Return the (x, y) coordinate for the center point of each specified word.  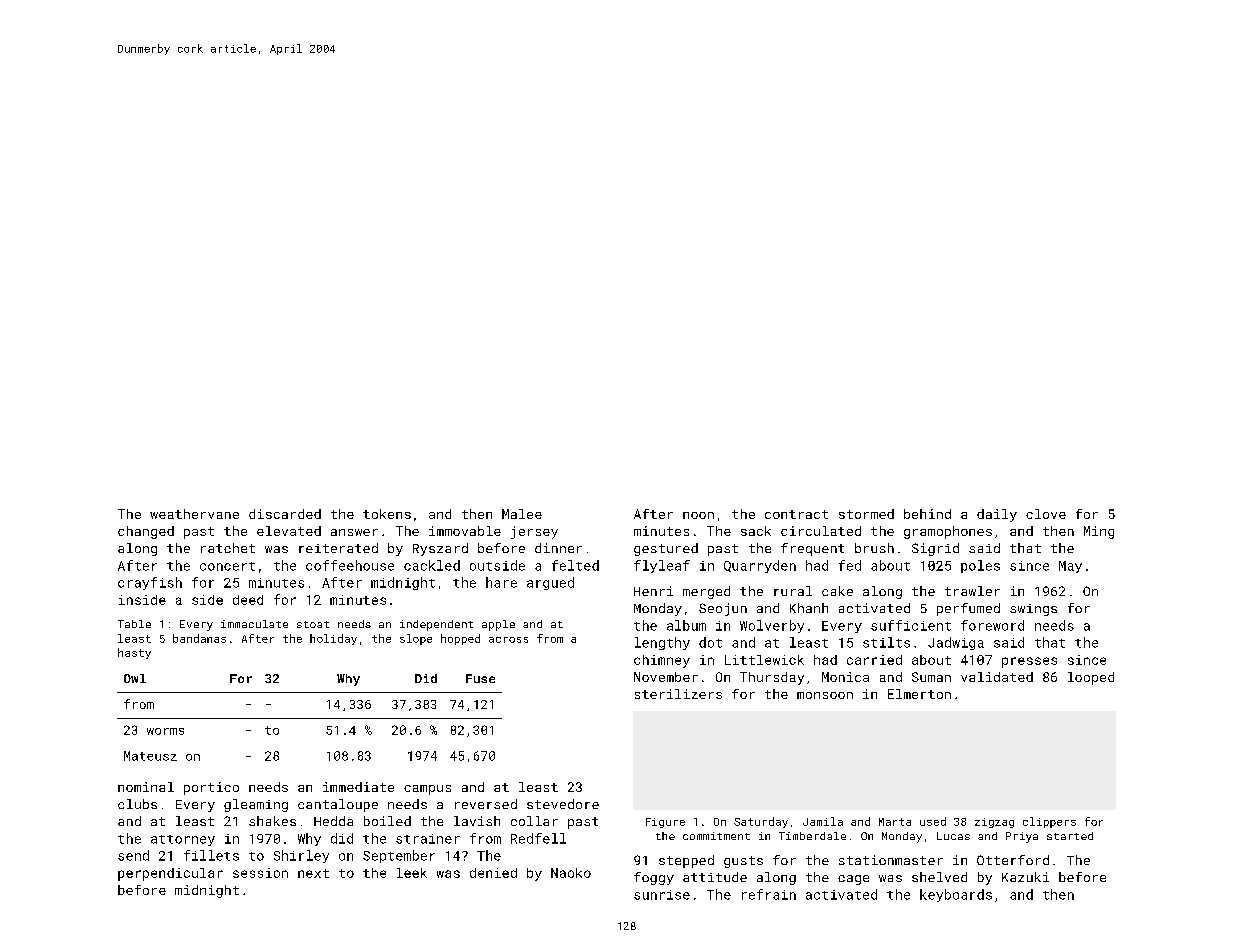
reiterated (338, 548)
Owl (135, 678)
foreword (992, 625)
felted (575, 565)
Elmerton (919, 694)
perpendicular (170, 874)
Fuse (480, 678)
